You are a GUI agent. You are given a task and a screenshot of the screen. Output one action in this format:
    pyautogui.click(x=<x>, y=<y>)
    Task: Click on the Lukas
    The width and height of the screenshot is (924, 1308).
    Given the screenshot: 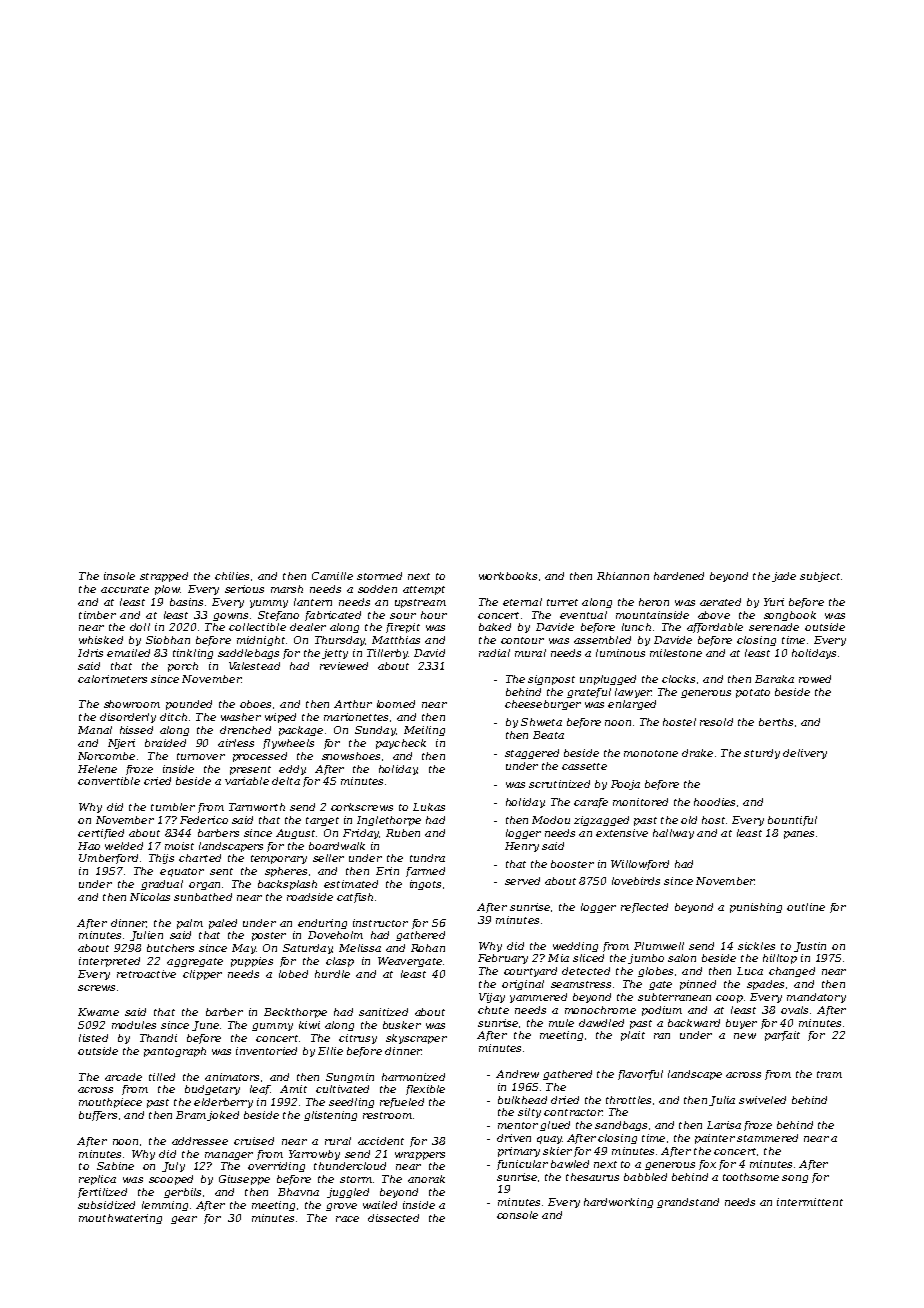 What is the action you would take?
    pyautogui.click(x=429, y=807)
